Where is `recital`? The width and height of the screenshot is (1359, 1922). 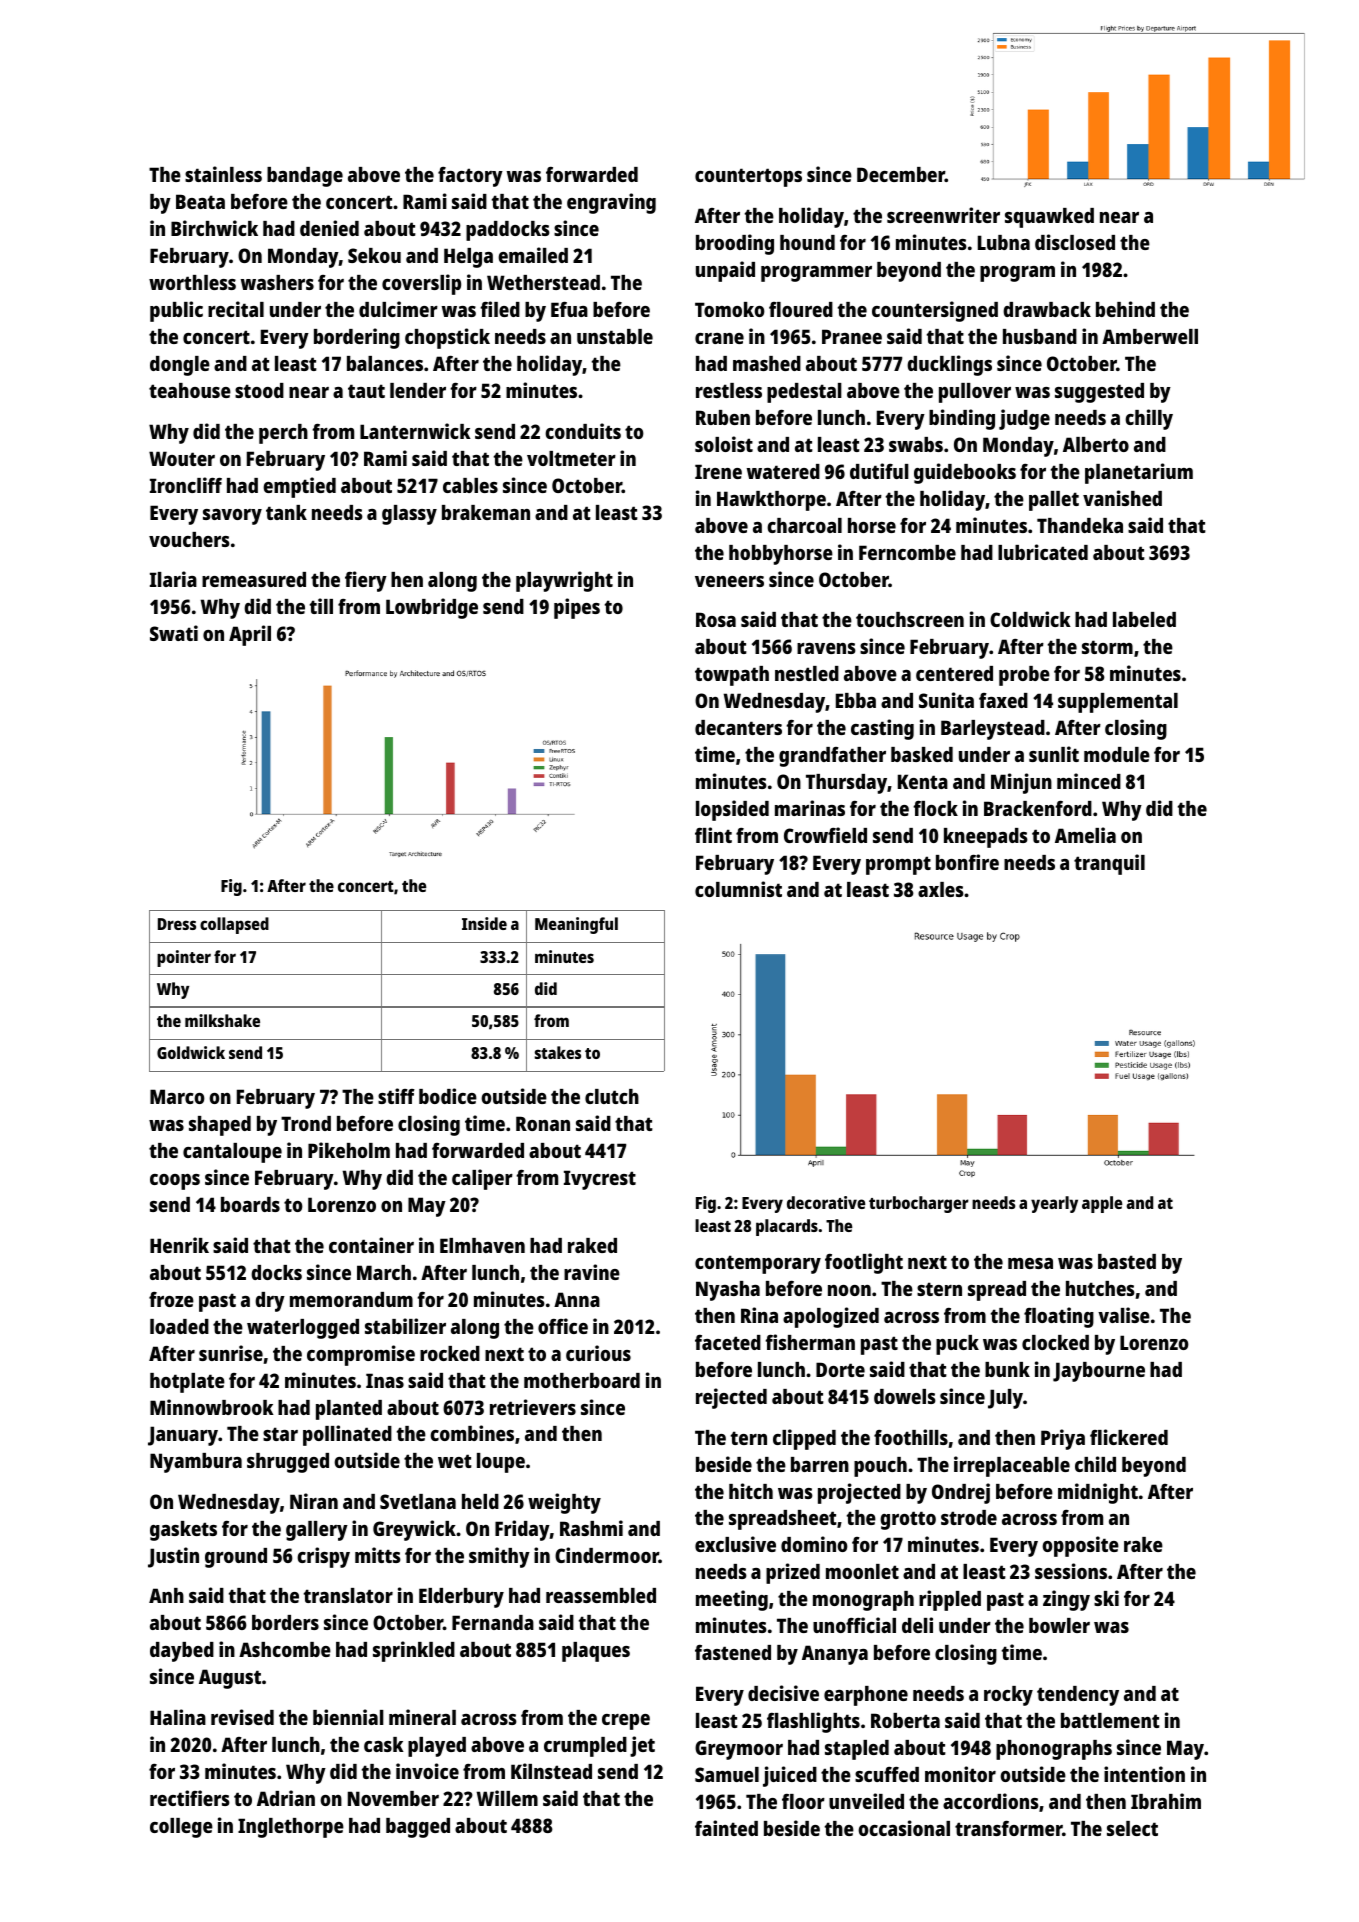
recital is located at coordinates (236, 309).
